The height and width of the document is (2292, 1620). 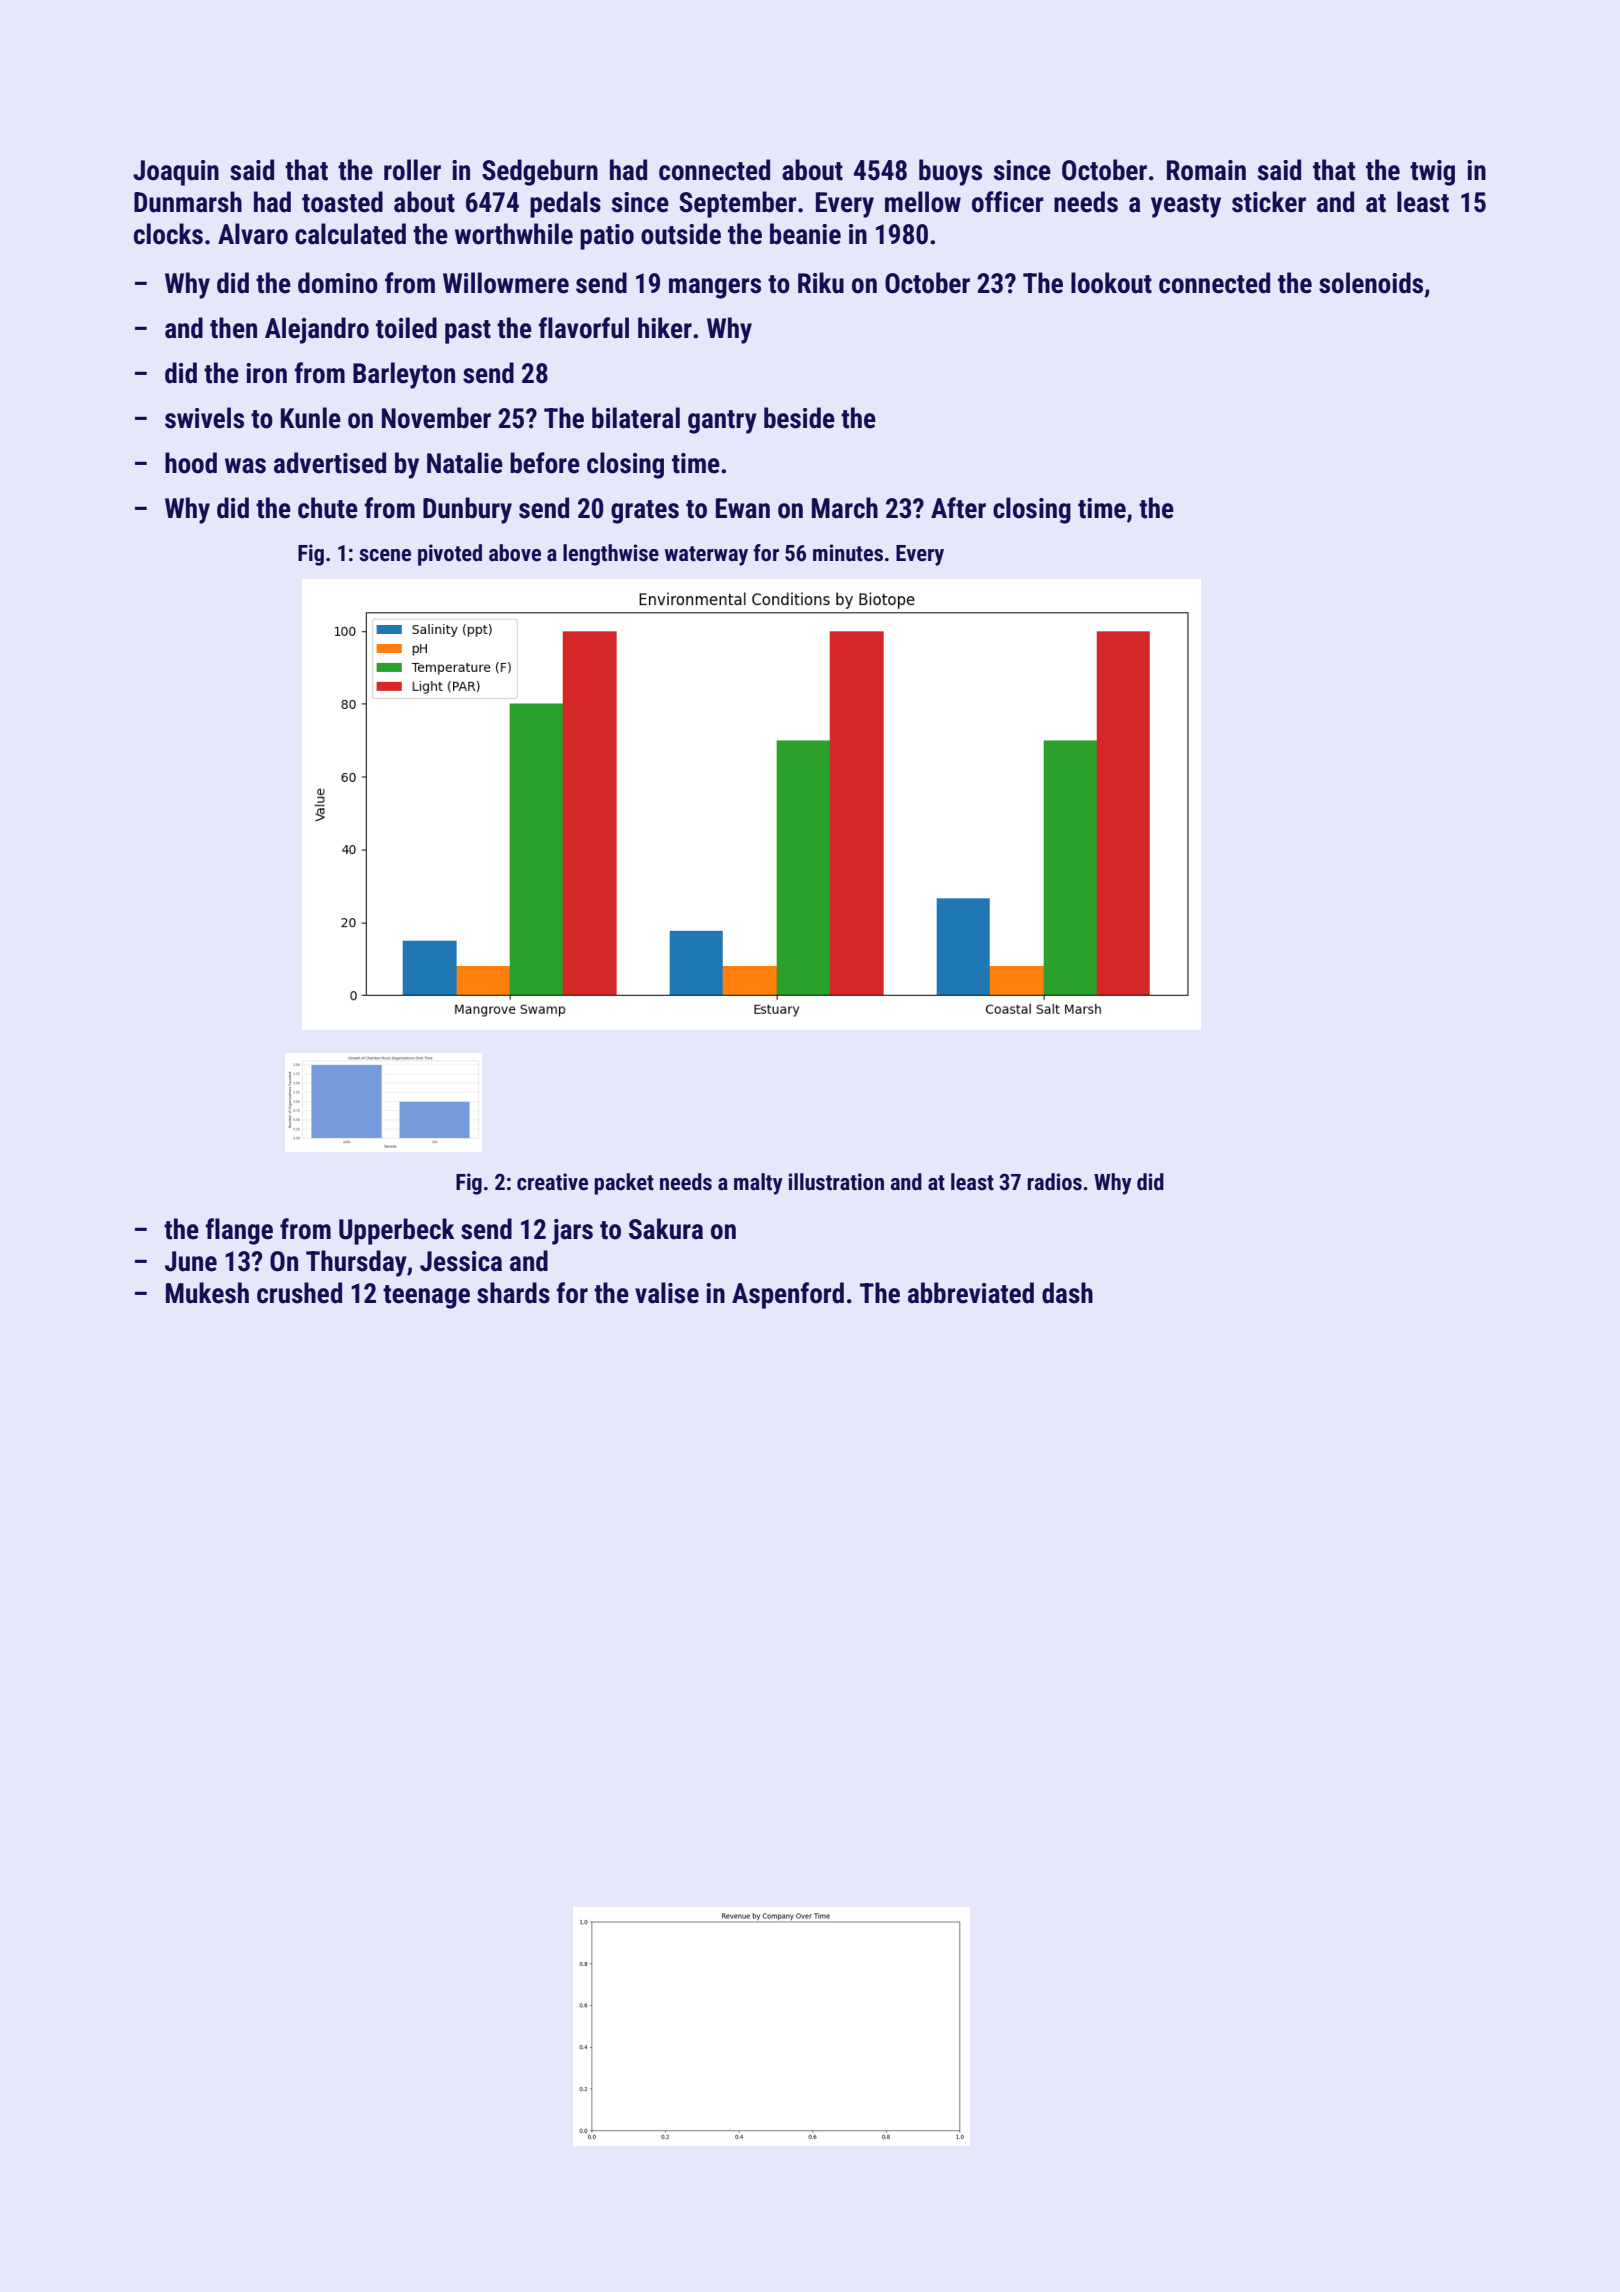 What do you see at coordinates (338, 283) in the document?
I see `domino` at bounding box center [338, 283].
